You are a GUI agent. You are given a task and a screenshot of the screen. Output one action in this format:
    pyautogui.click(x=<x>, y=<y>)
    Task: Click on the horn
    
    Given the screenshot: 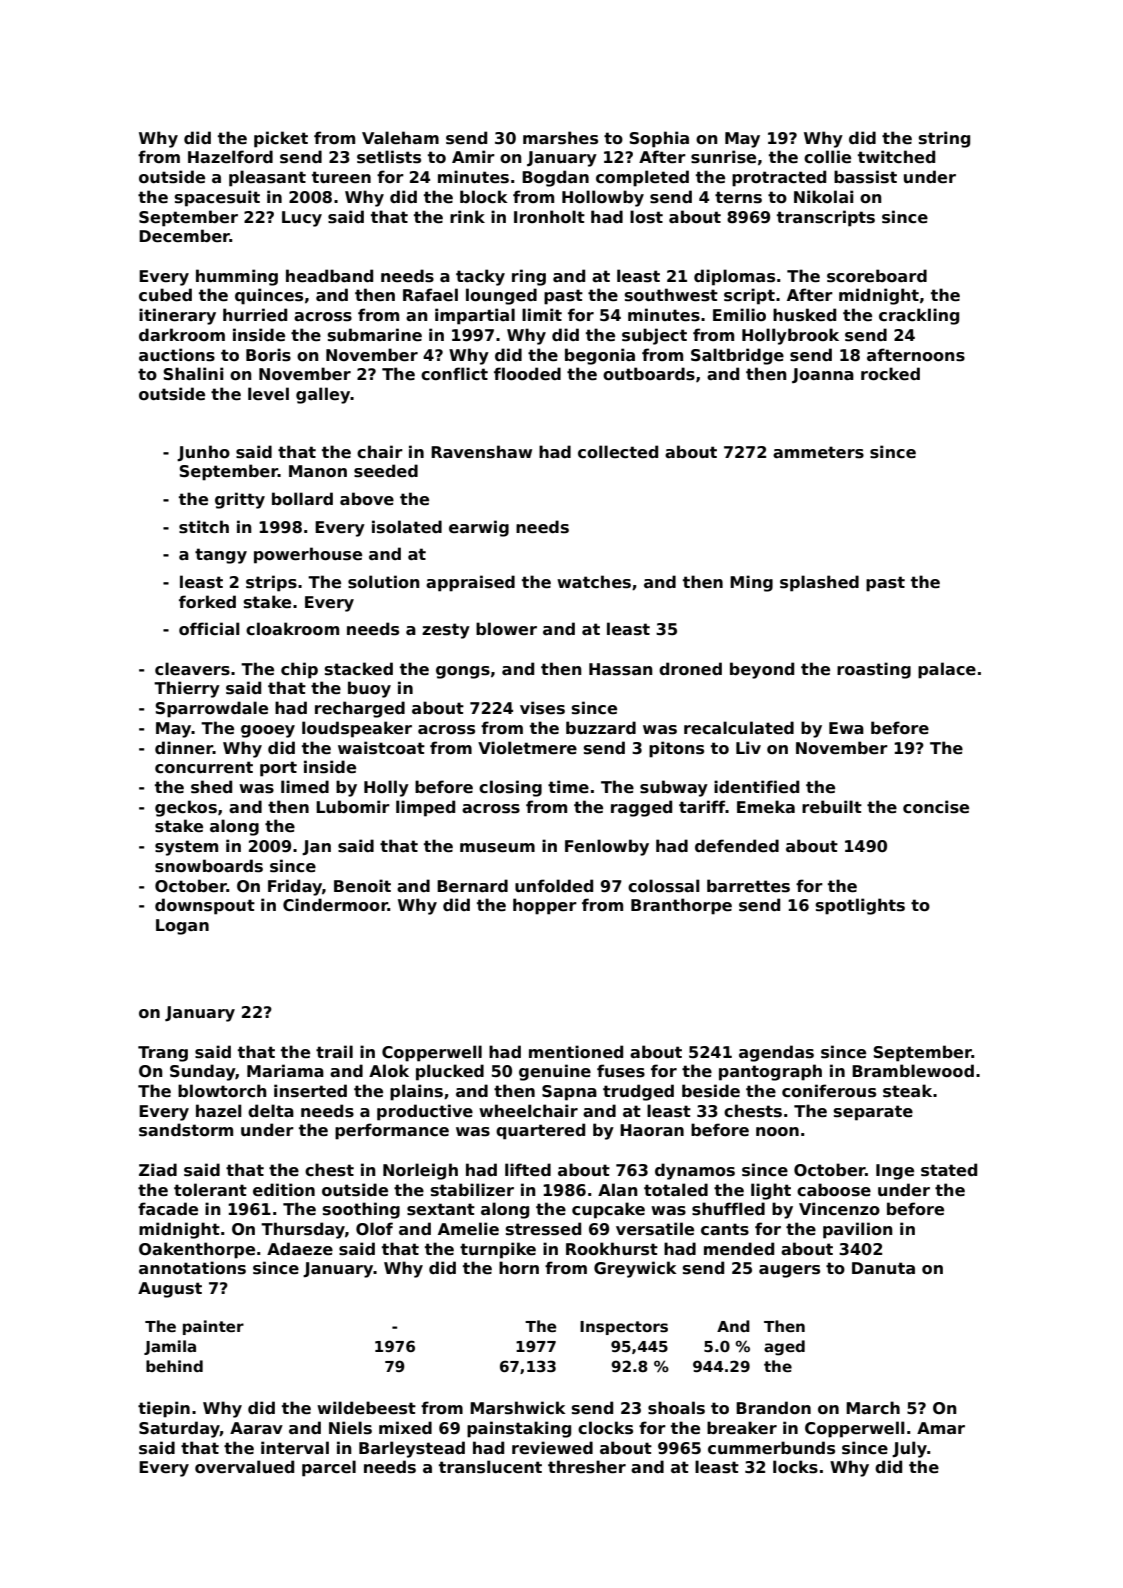 What is the action you would take?
    pyautogui.click(x=519, y=1268)
